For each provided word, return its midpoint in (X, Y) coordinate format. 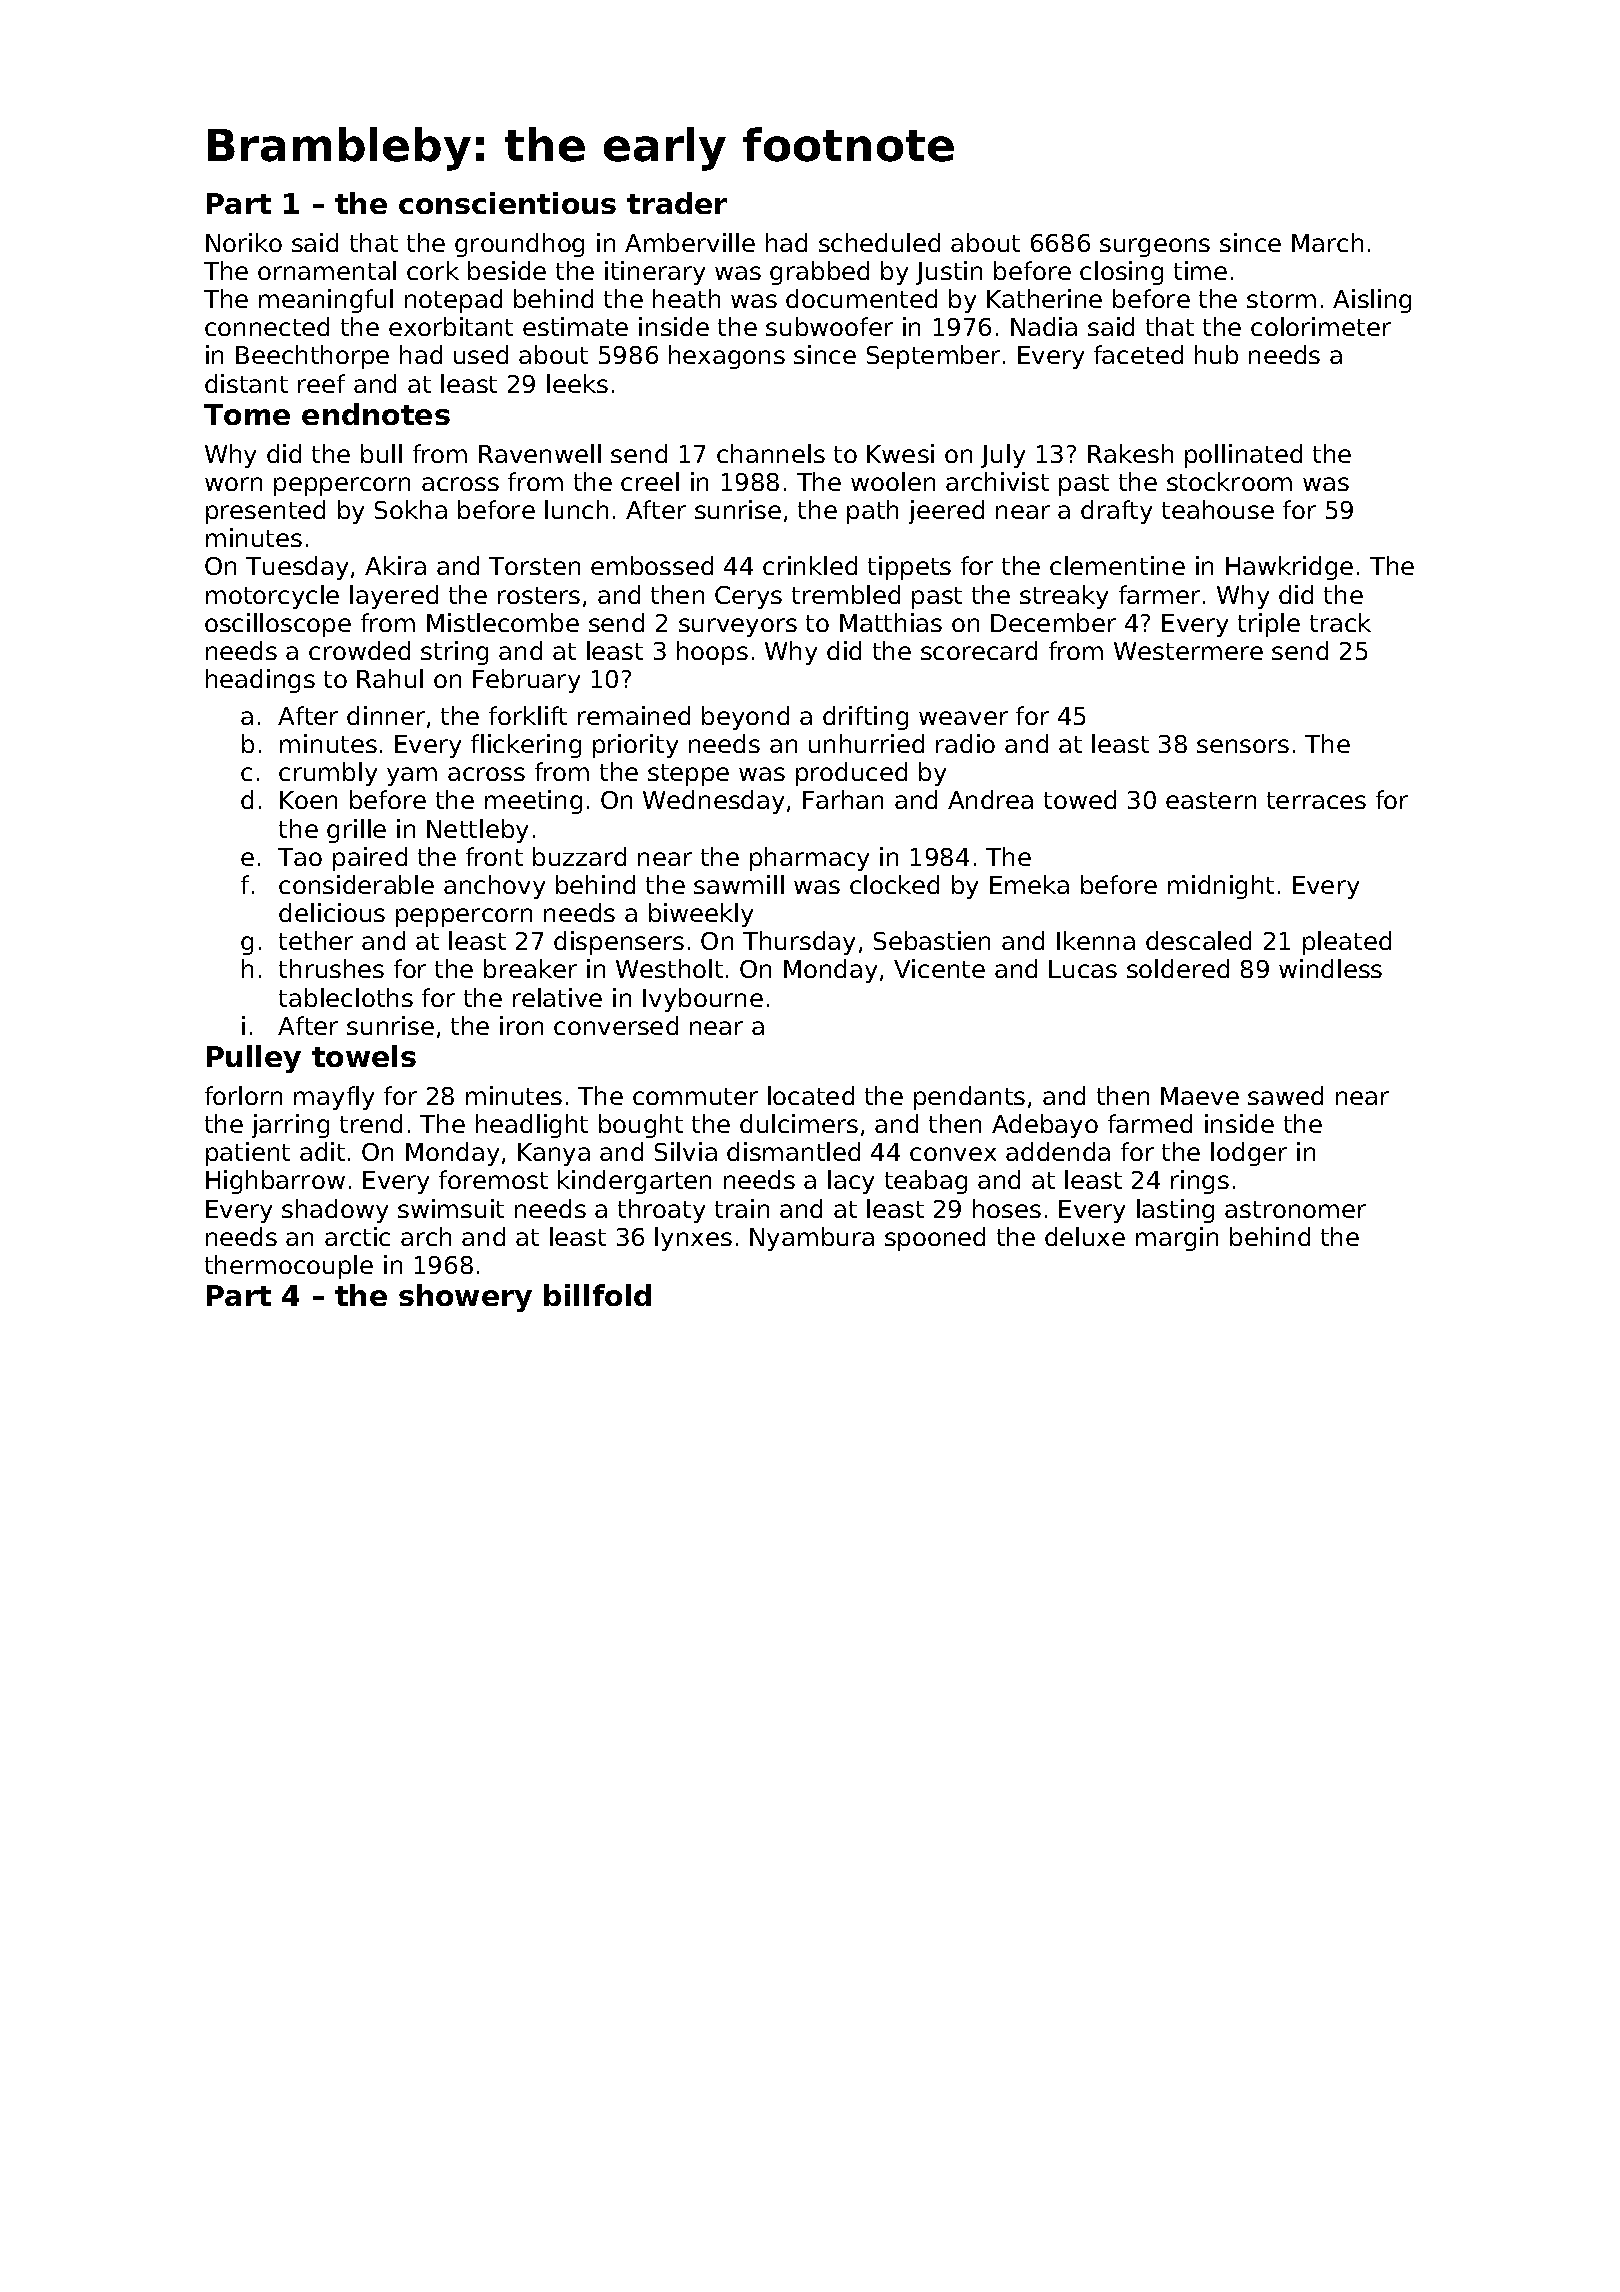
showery (465, 1298)
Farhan (843, 799)
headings (260, 681)
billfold (597, 1295)
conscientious (507, 203)
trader (677, 203)
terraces (1316, 800)
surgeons (1155, 247)
